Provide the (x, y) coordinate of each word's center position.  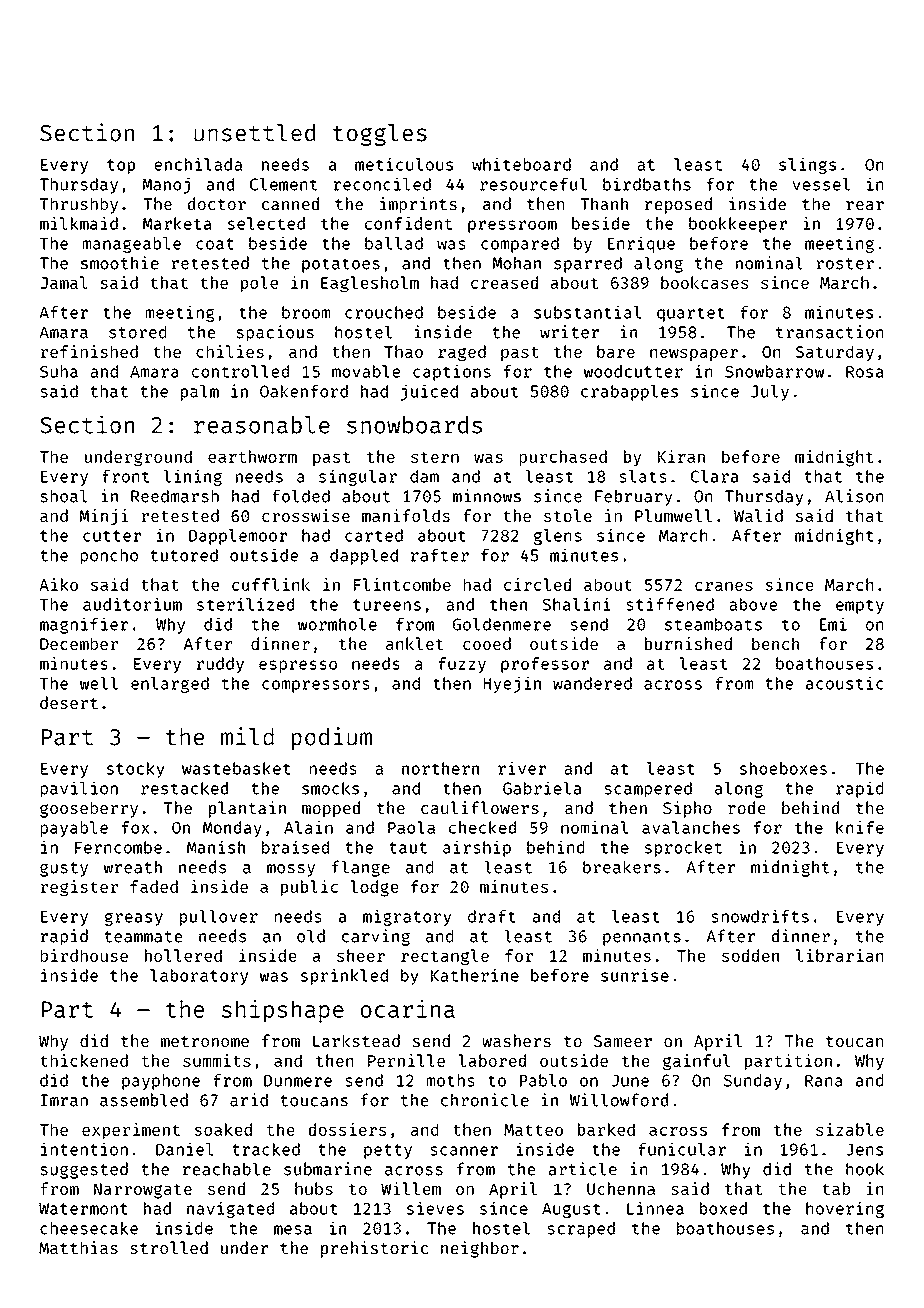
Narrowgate (143, 1191)
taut (408, 848)
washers (516, 1040)
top (121, 166)
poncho (109, 557)
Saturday (835, 353)
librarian (839, 955)
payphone (161, 1082)
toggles (380, 135)
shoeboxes (783, 768)
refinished (89, 351)
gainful (696, 1062)
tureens (387, 605)
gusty (64, 869)
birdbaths (647, 184)
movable (366, 371)
